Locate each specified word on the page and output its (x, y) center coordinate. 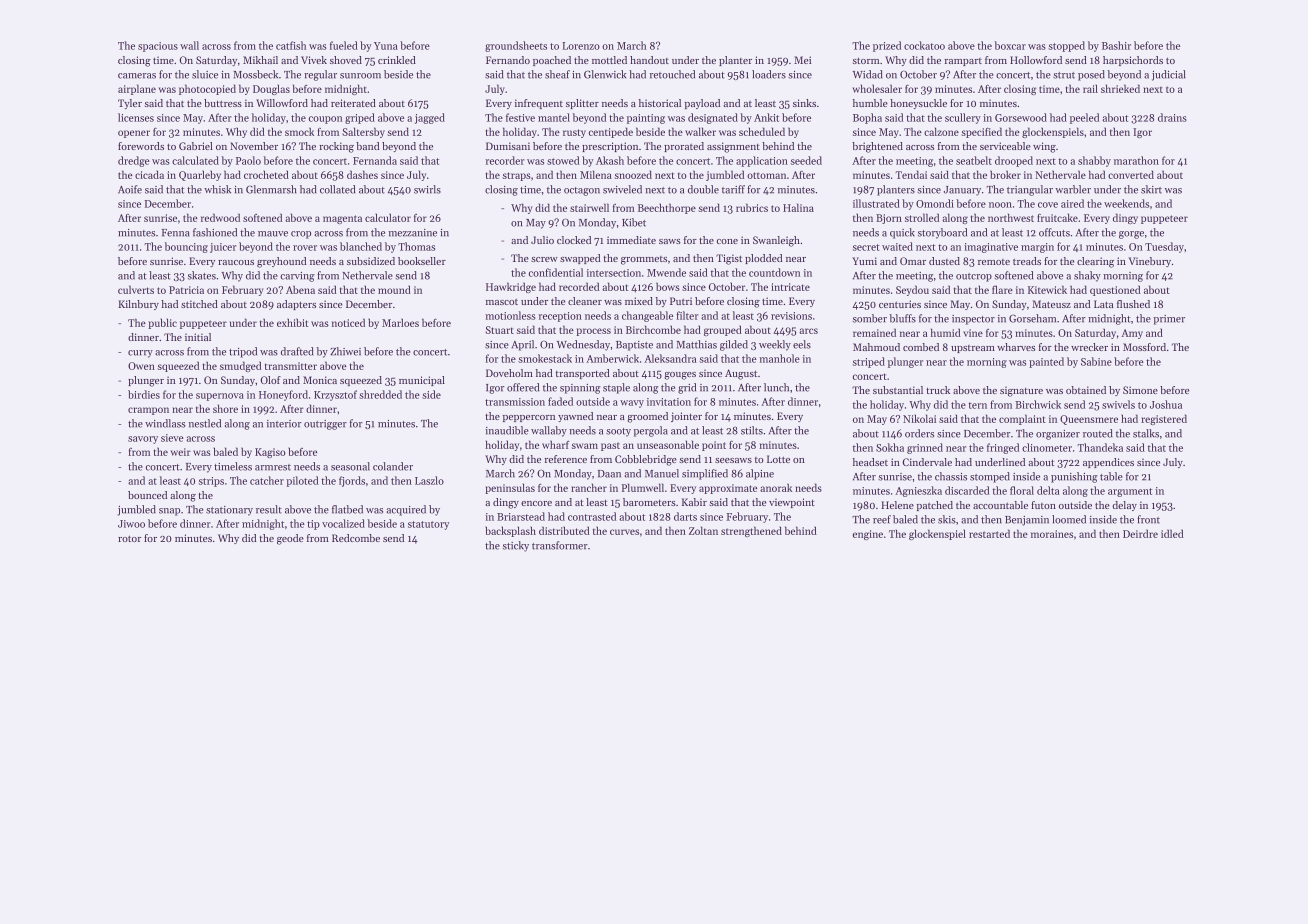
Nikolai (919, 418)
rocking (336, 147)
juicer (223, 248)
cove (1048, 205)
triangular (1030, 190)
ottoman (766, 175)
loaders (769, 74)
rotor (129, 538)
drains (1172, 117)
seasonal (350, 466)
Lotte (778, 459)
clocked (574, 240)
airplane (137, 89)
